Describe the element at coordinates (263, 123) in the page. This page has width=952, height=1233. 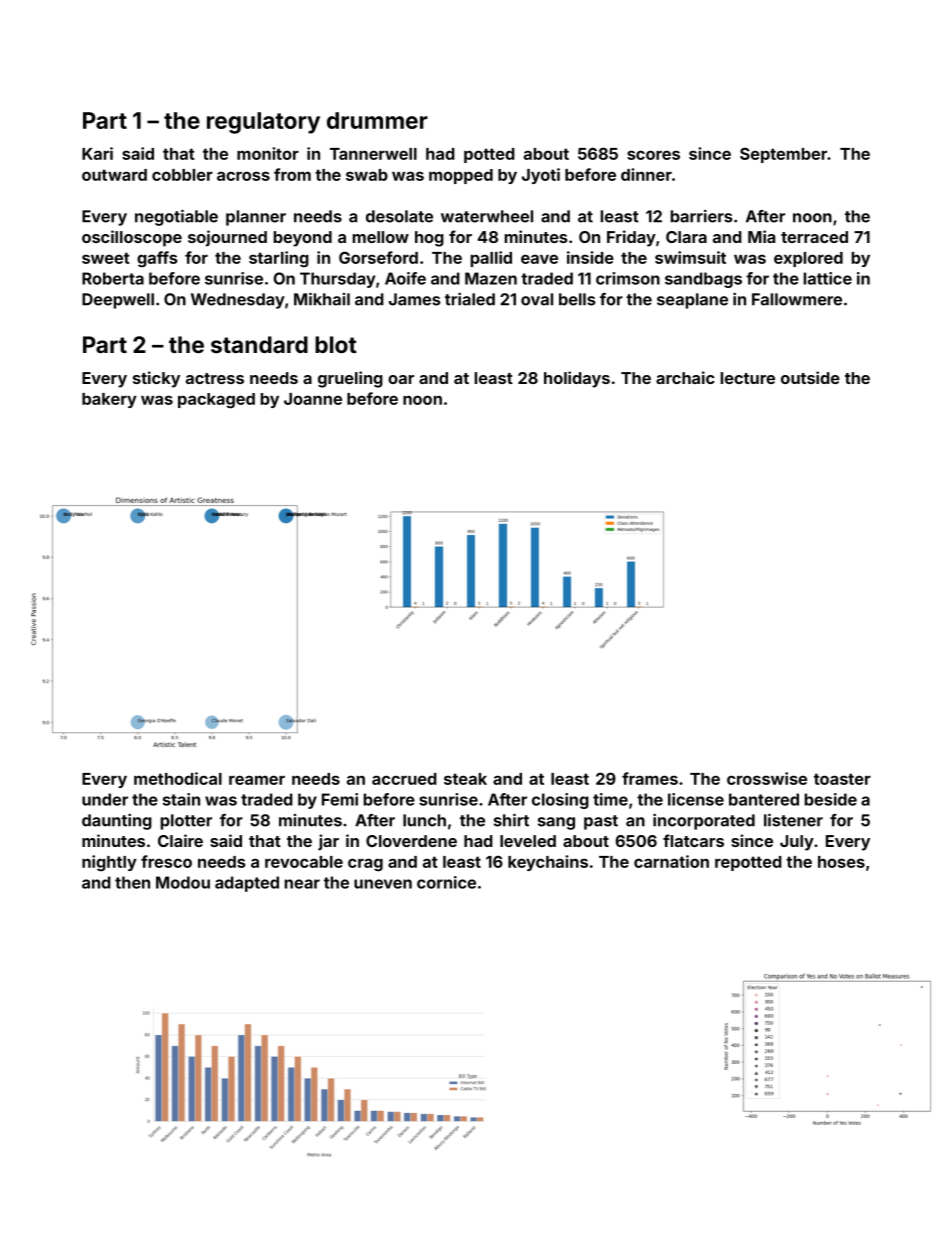
I see `regulatory` at that location.
